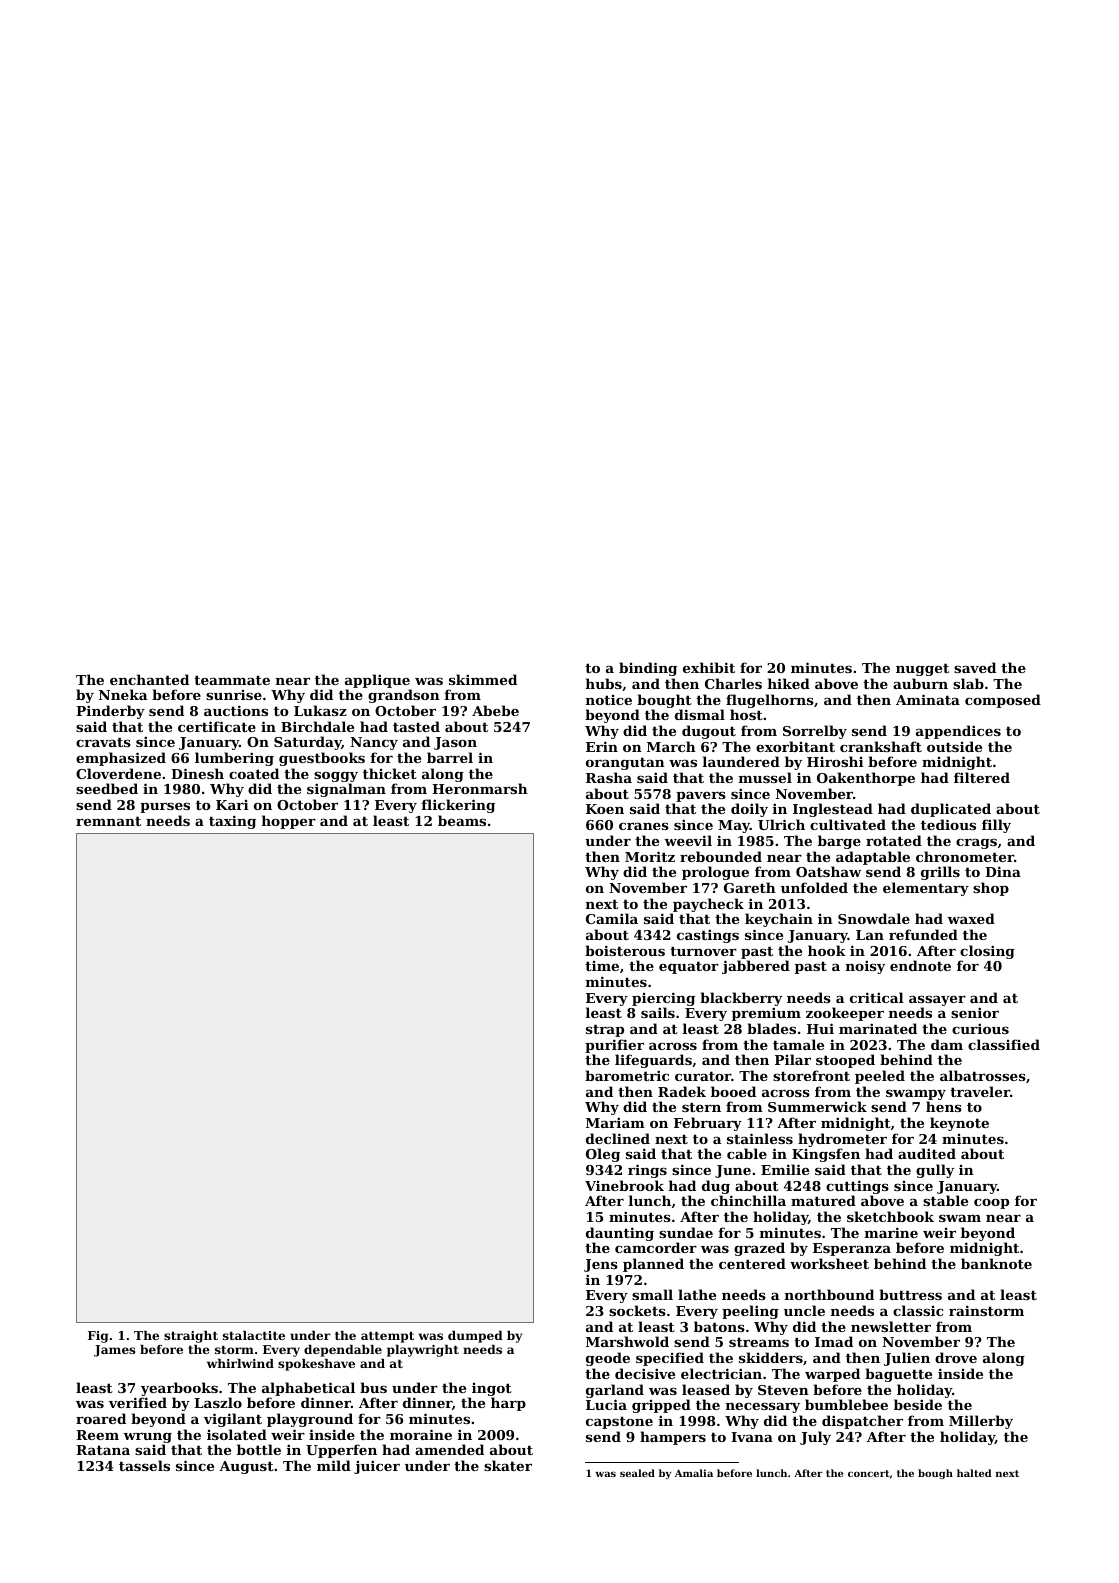 This screenshot has width=1119, height=1583. Describe the element at coordinates (648, 669) in the screenshot. I see `binding` at that location.
